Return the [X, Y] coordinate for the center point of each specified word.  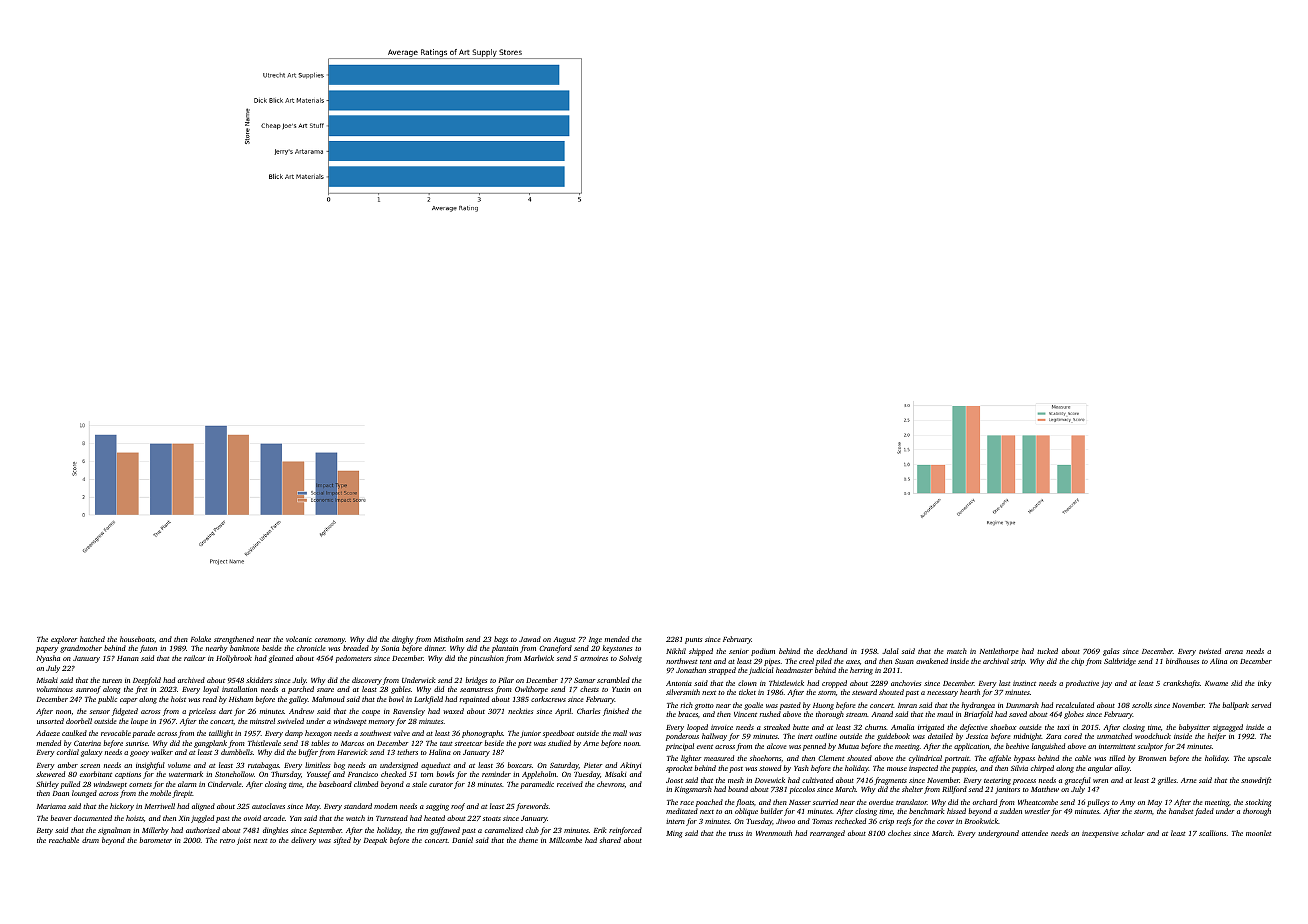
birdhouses [1182, 661]
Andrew [301, 711]
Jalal [890, 651]
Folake [201, 639]
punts [693, 641]
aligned [203, 807]
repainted [474, 700]
